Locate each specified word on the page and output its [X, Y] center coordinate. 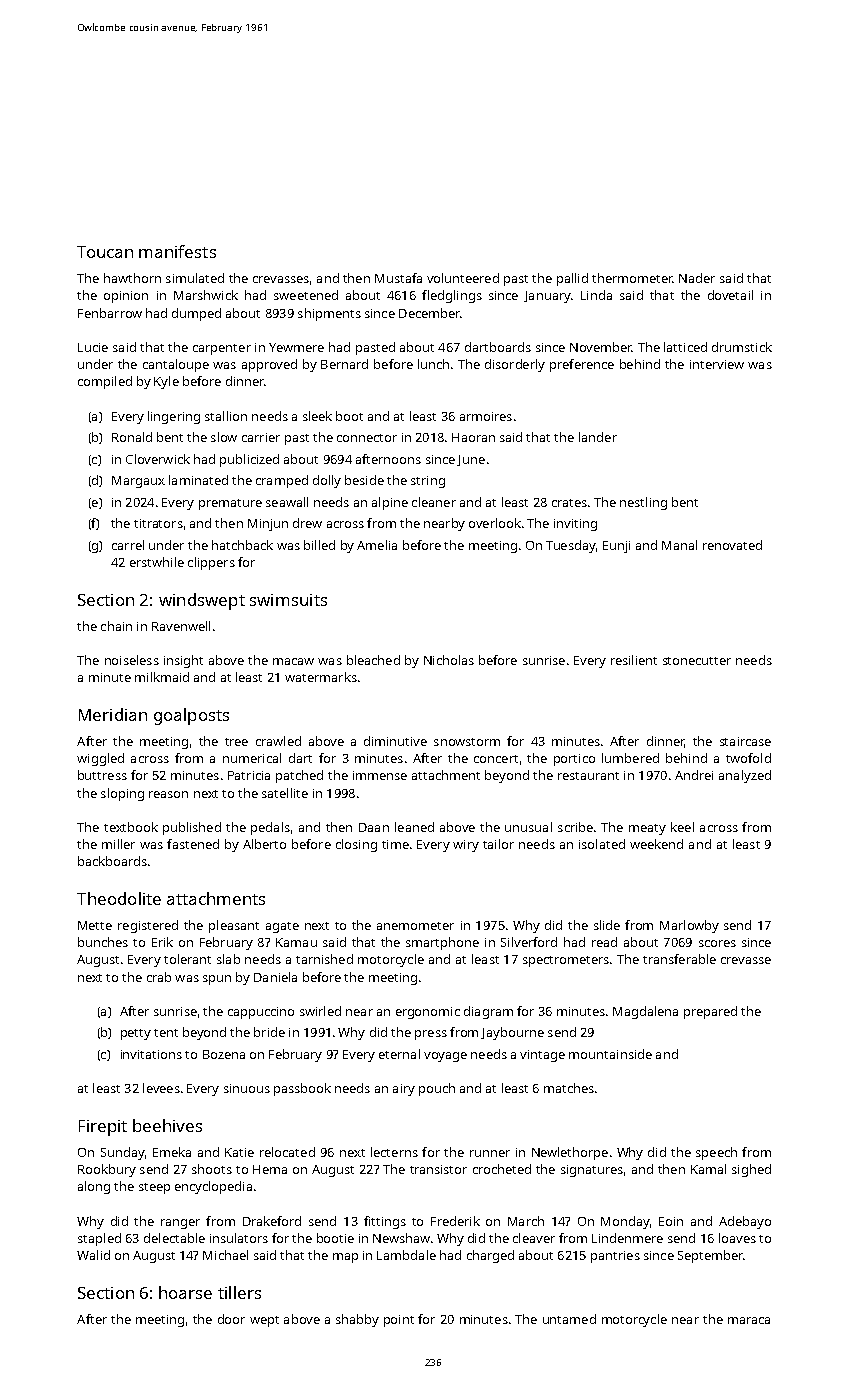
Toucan [105, 252]
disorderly [515, 365]
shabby [357, 1320]
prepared [710, 1012]
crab [159, 977]
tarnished [324, 959]
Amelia [377, 545]
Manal [679, 545]
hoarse [185, 1292]
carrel [128, 545]
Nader [697, 278]
